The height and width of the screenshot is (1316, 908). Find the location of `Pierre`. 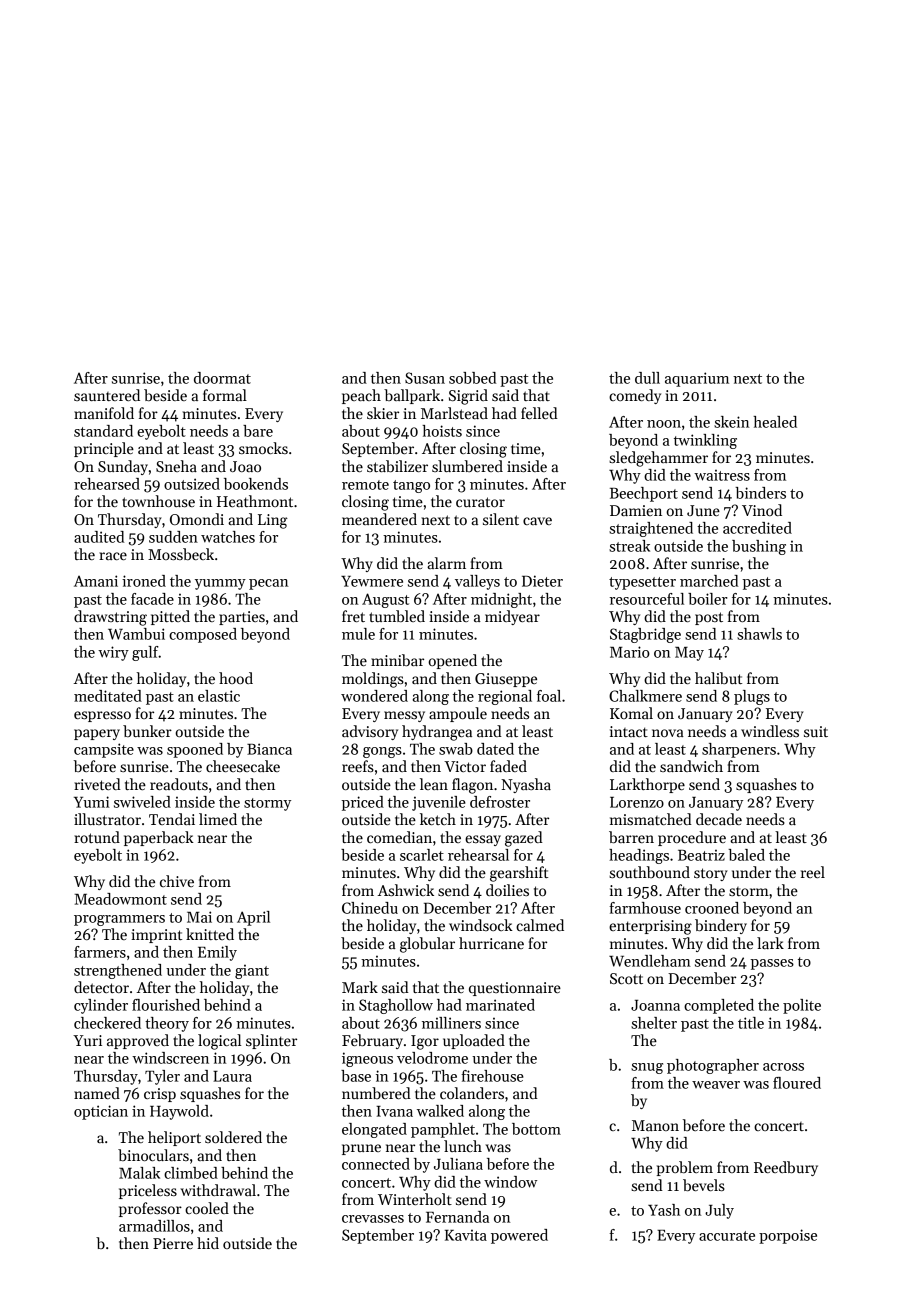

Pierre is located at coordinates (173, 1243).
